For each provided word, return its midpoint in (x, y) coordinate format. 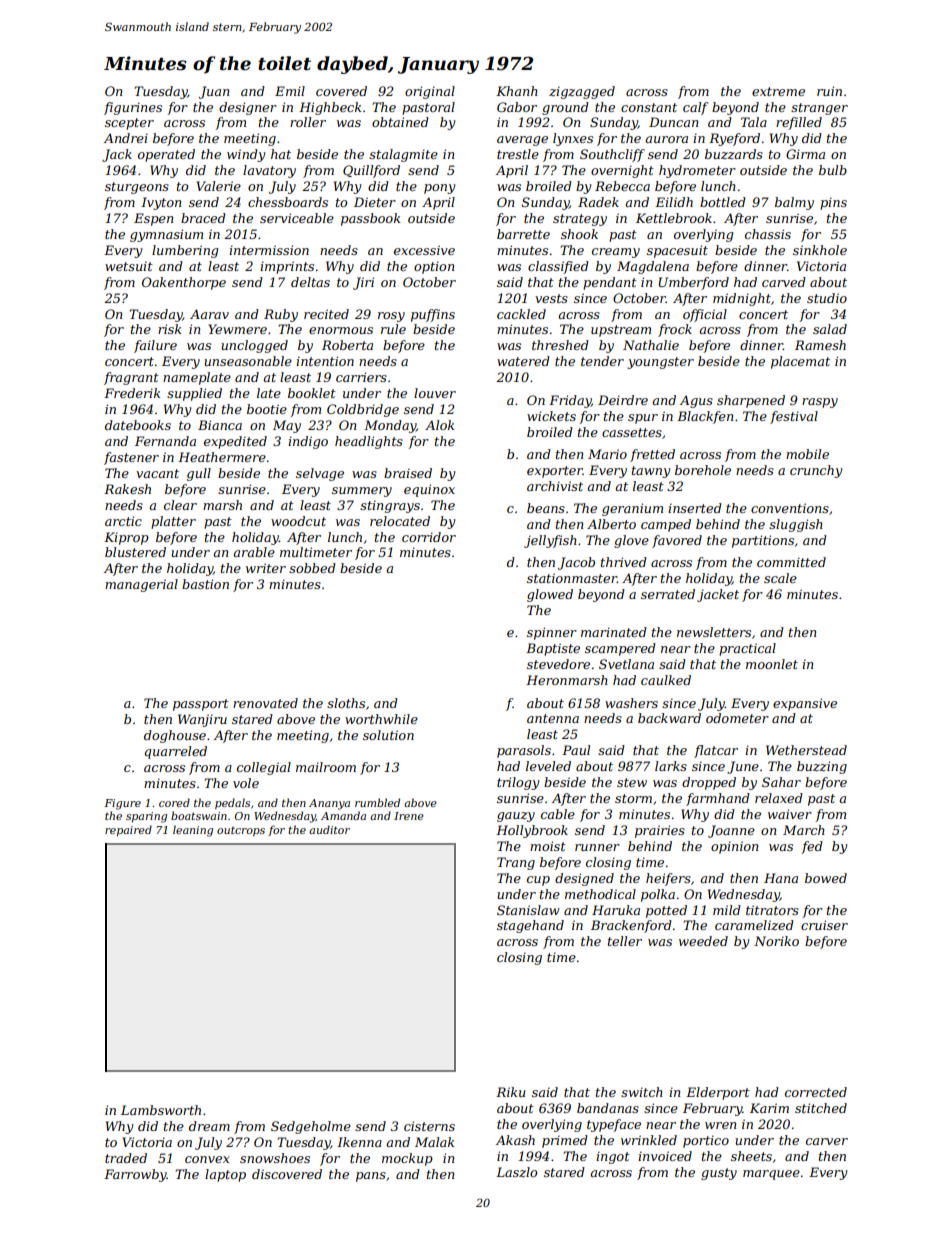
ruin (829, 91)
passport (201, 705)
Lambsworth (161, 1110)
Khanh (517, 91)
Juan (214, 92)
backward (669, 718)
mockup (407, 1159)
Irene (409, 816)
